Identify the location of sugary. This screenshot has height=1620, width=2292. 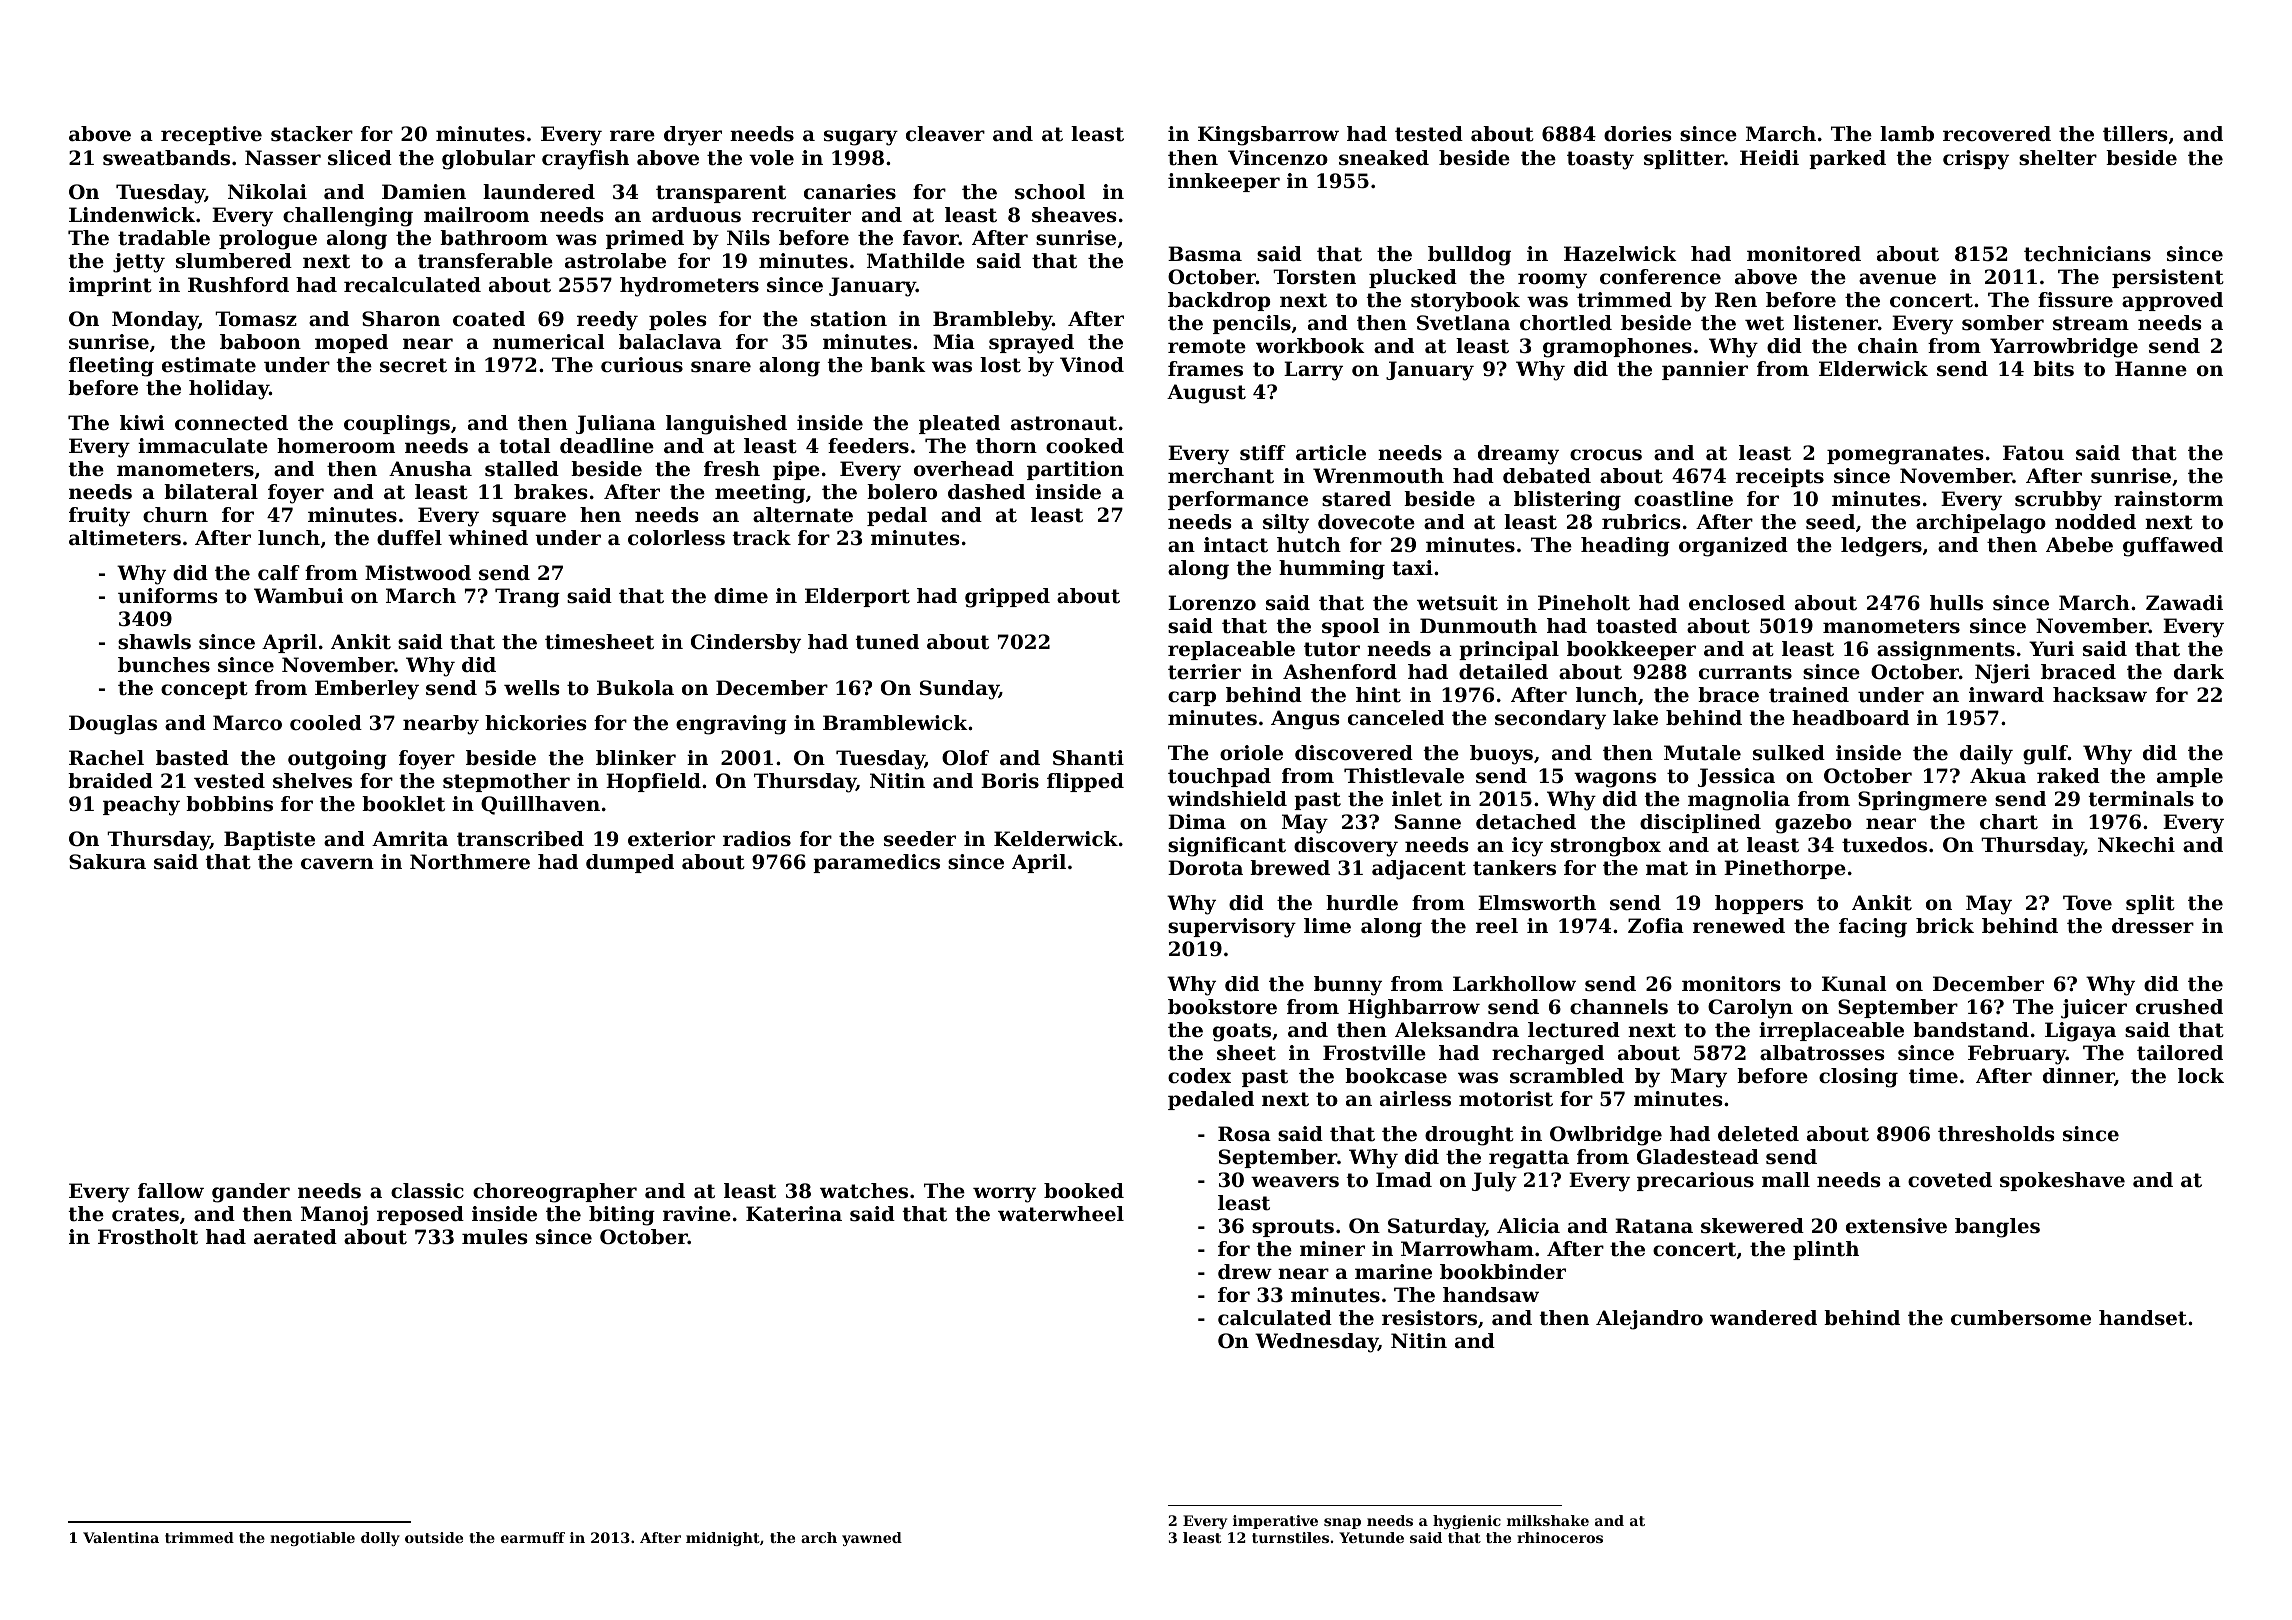
(861, 138).
